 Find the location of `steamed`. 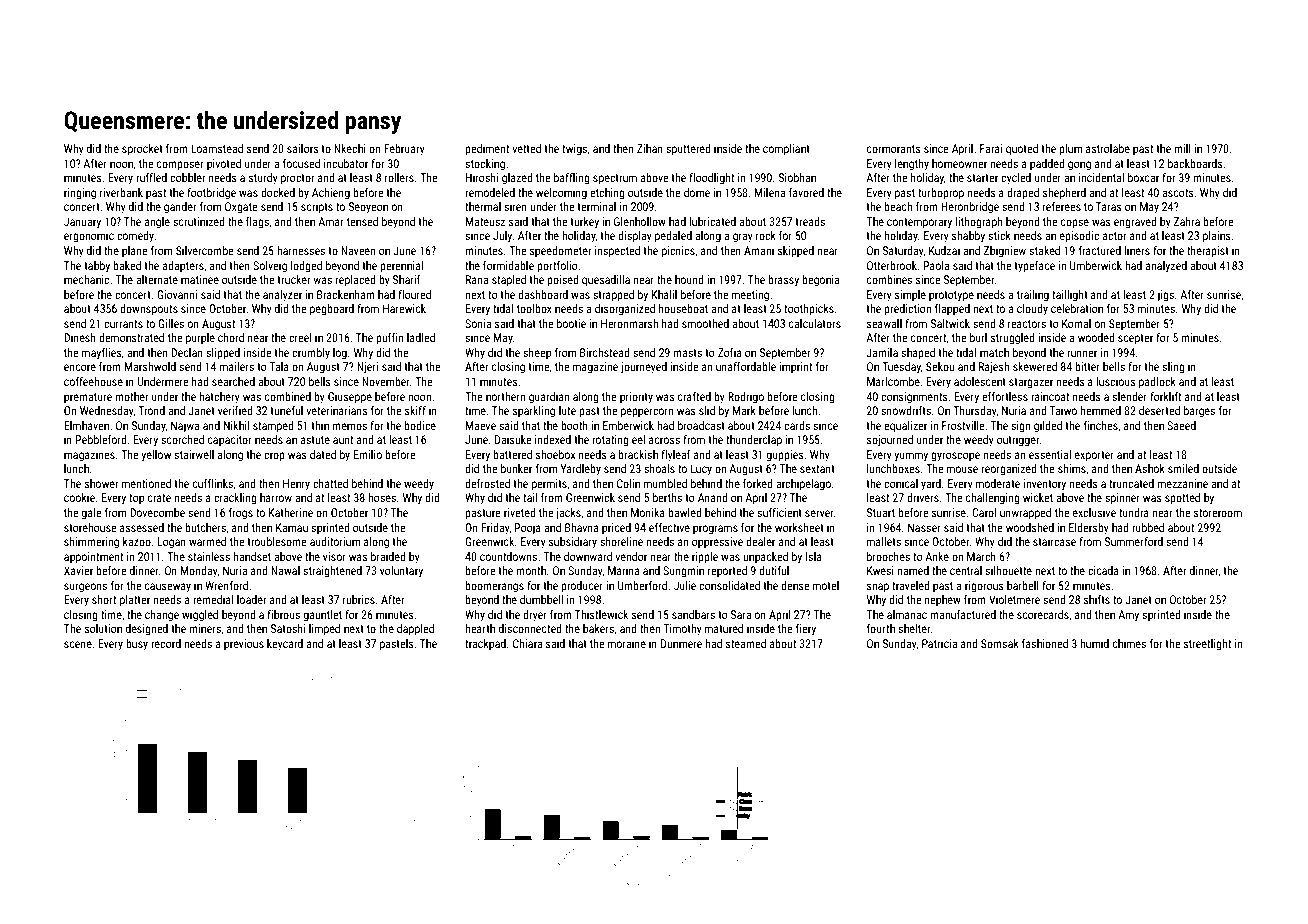

steamed is located at coordinates (746, 643).
